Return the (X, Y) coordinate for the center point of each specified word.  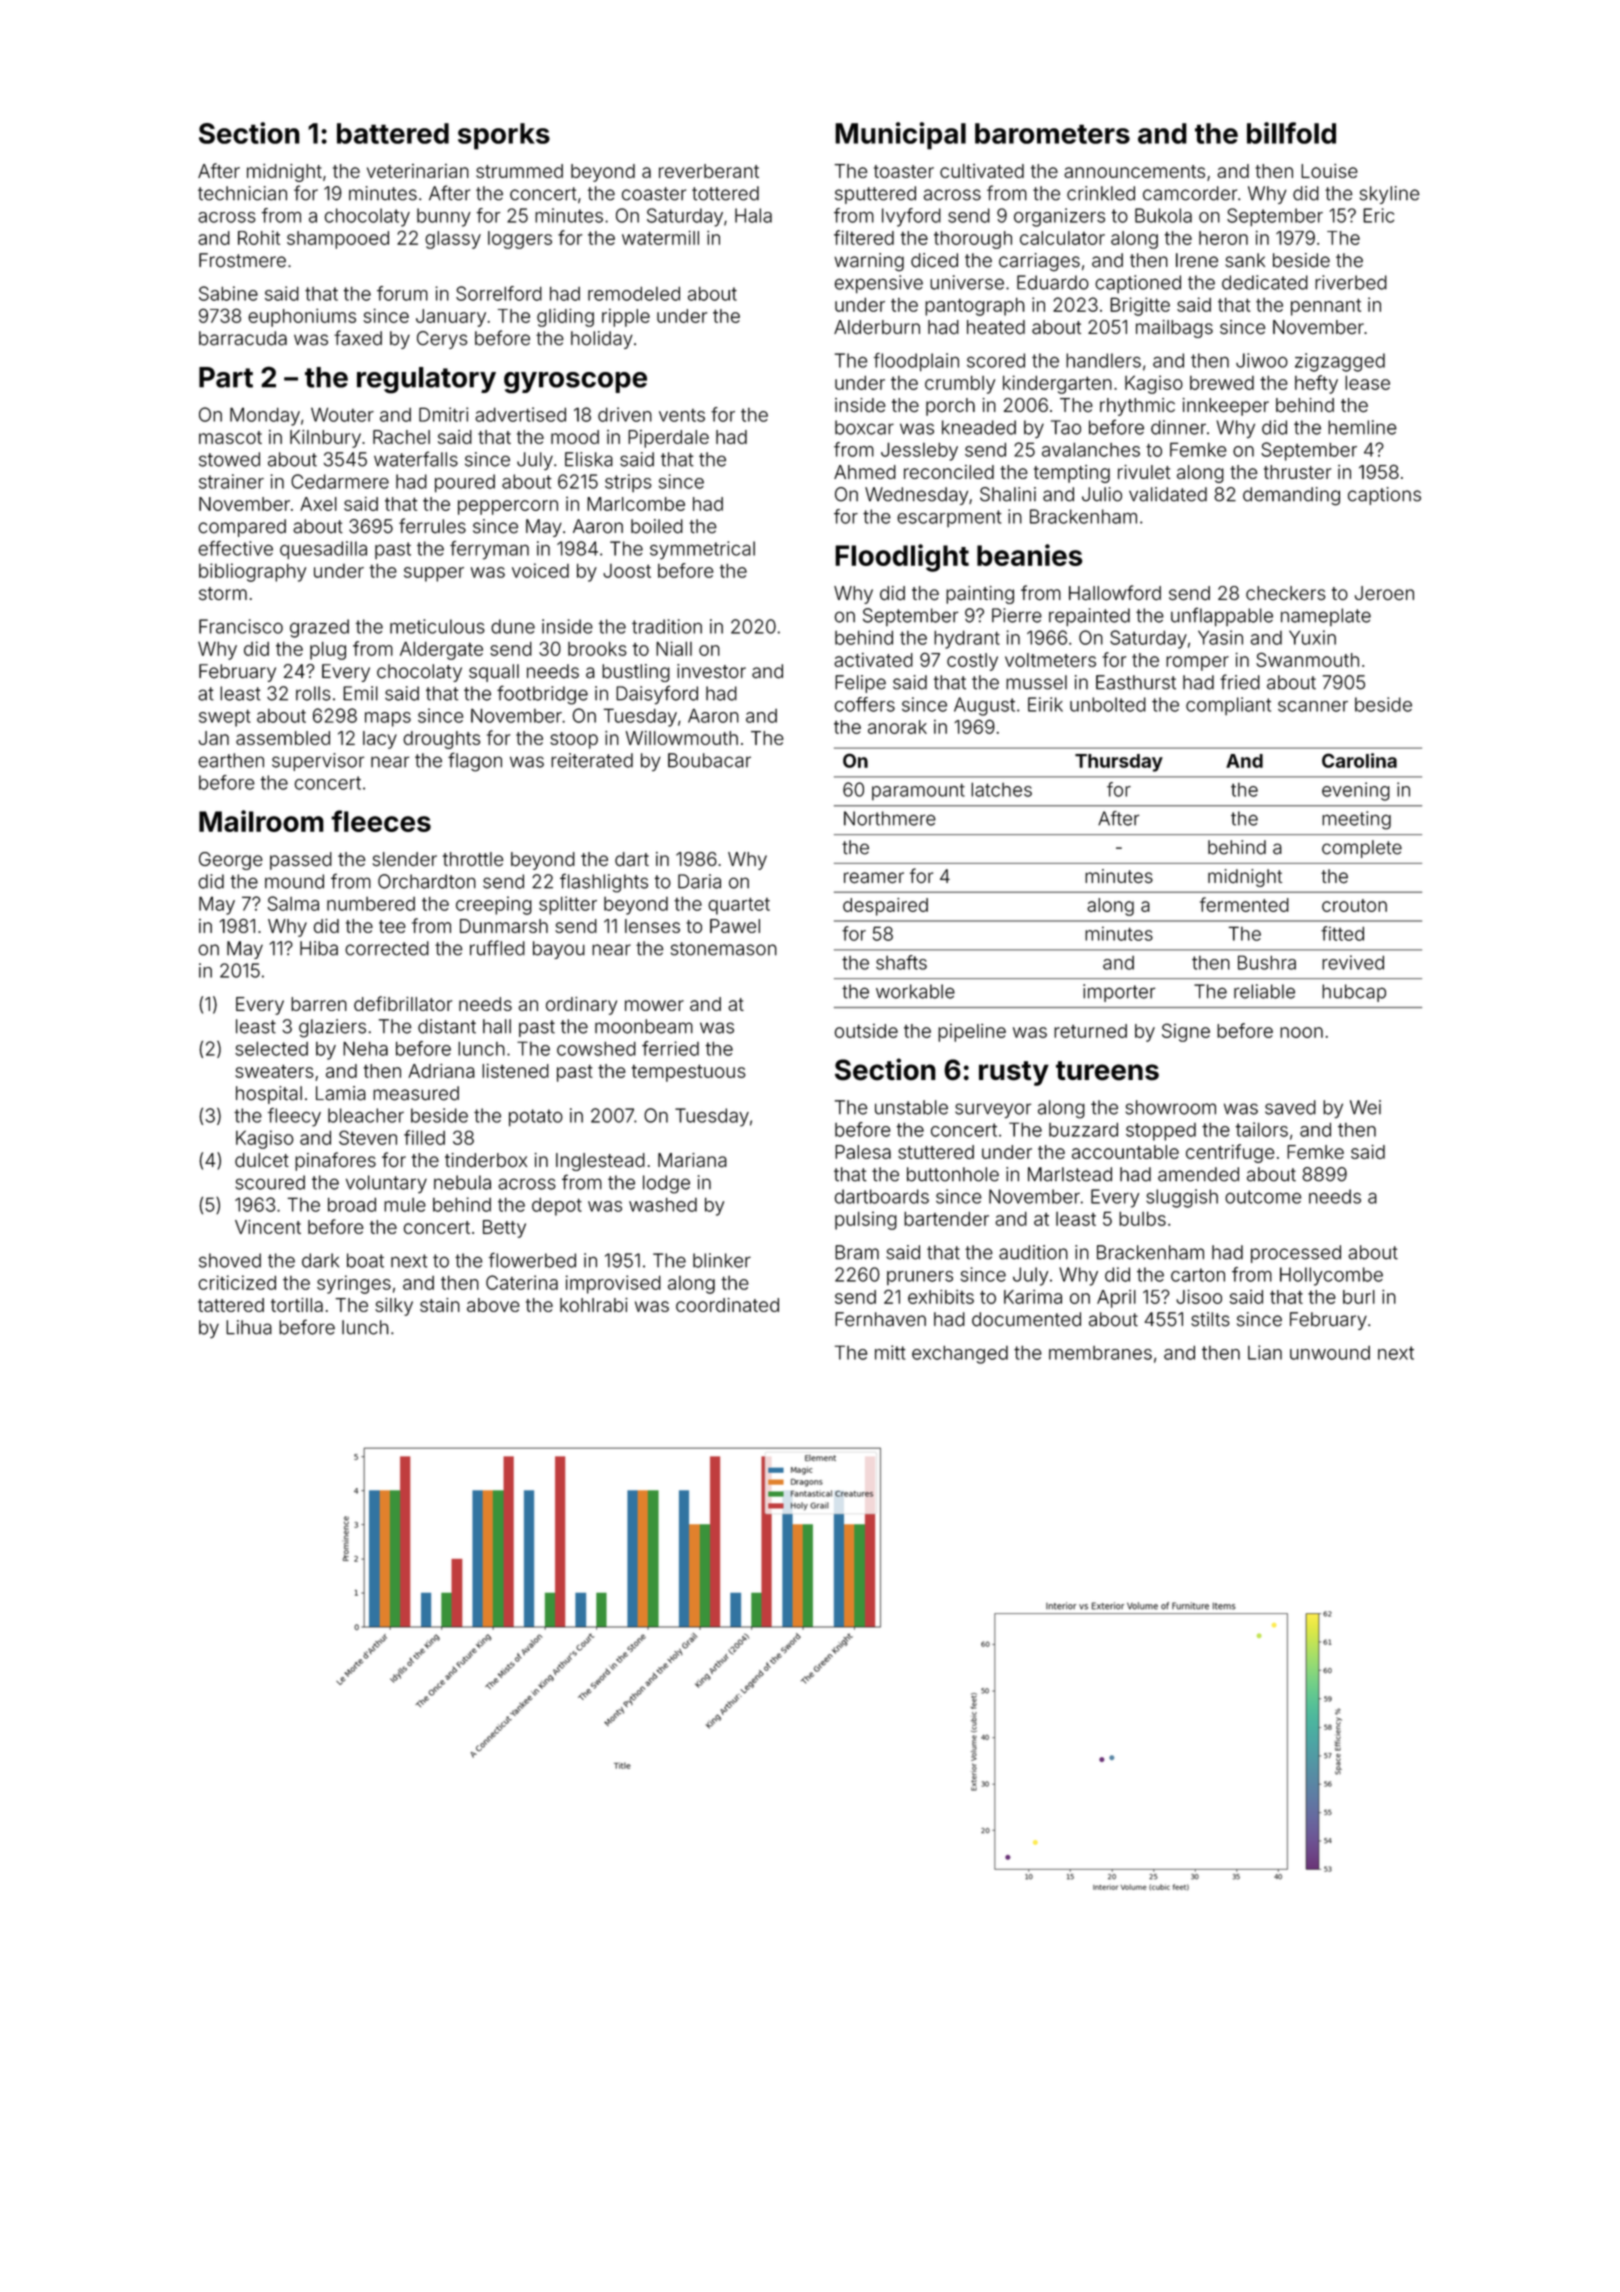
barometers (1052, 133)
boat (365, 1260)
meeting (1356, 820)
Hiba (319, 948)
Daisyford (657, 695)
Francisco (241, 626)
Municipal (900, 136)
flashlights (604, 883)
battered (393, 133)
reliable (1264, 991)
